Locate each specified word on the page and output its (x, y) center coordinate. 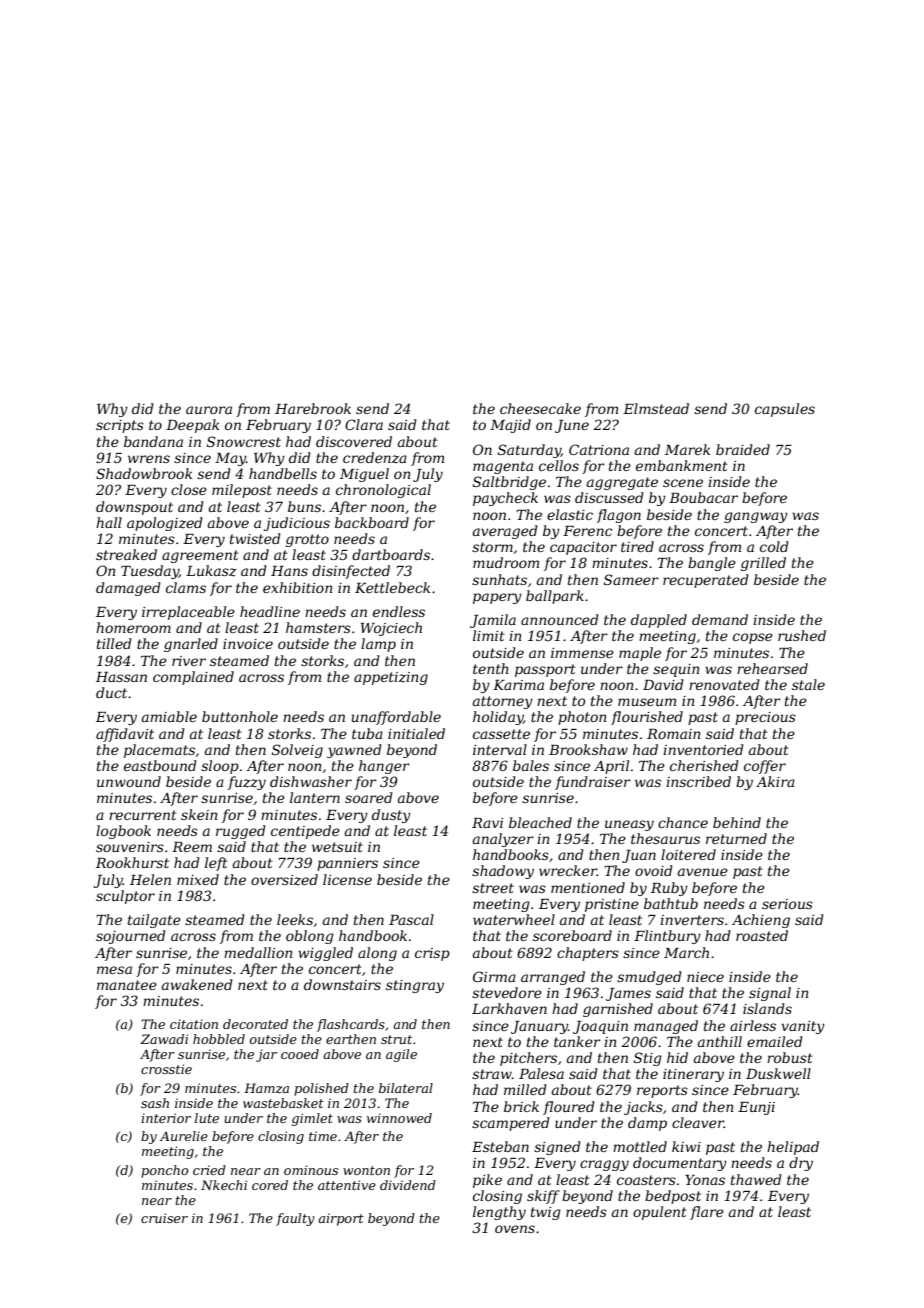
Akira (775, 781)
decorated (255, 1024)
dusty (391, 816)
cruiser (164, 1218)
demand (720, 619)
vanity (803, 1027)
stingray (415, 986)
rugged (241, 832)
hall (109, 522)
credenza (375, 458)
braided (743, 449)
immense (582, 653)
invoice (248, 644)
